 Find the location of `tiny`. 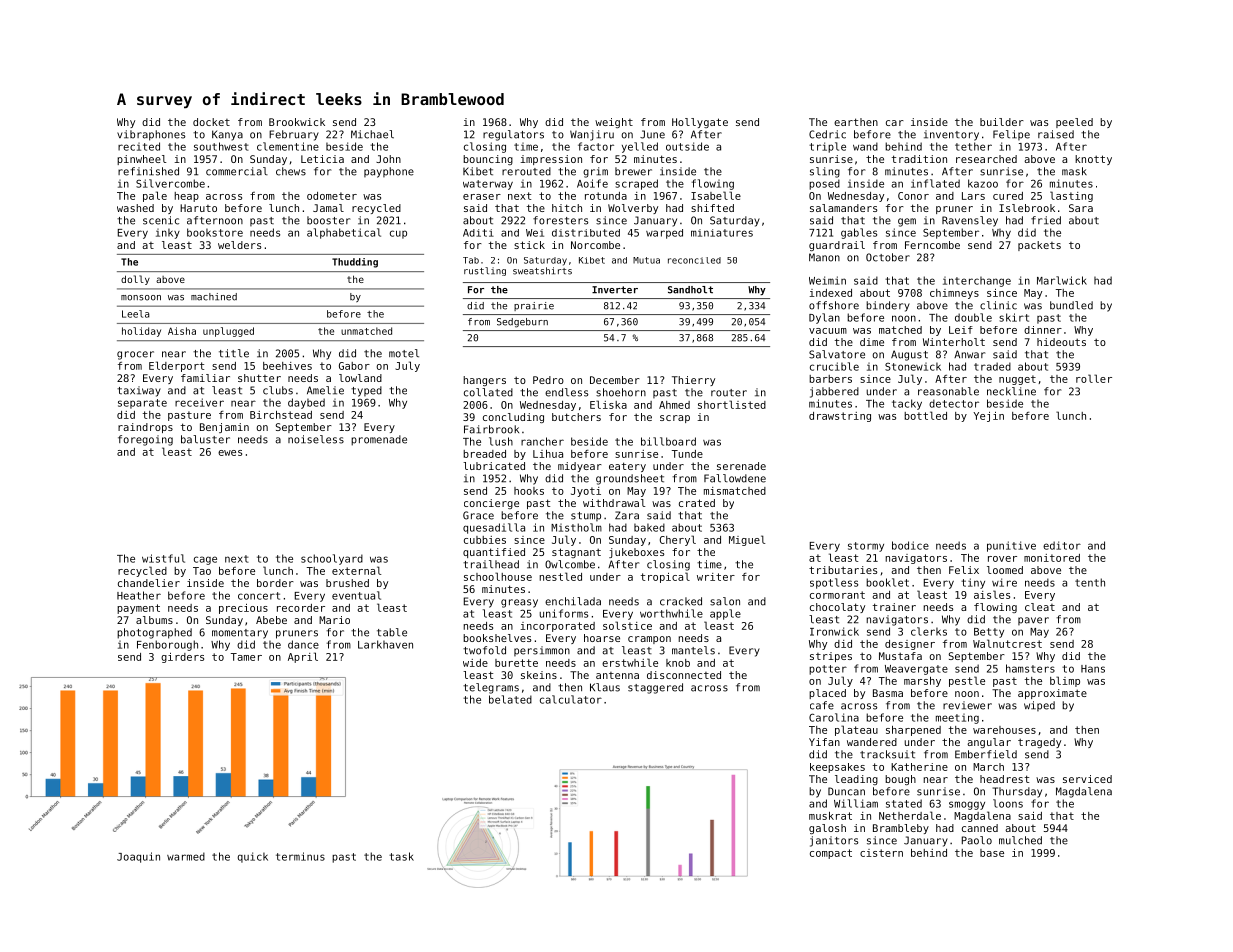

tiny is located at coordinates (973, 583).
